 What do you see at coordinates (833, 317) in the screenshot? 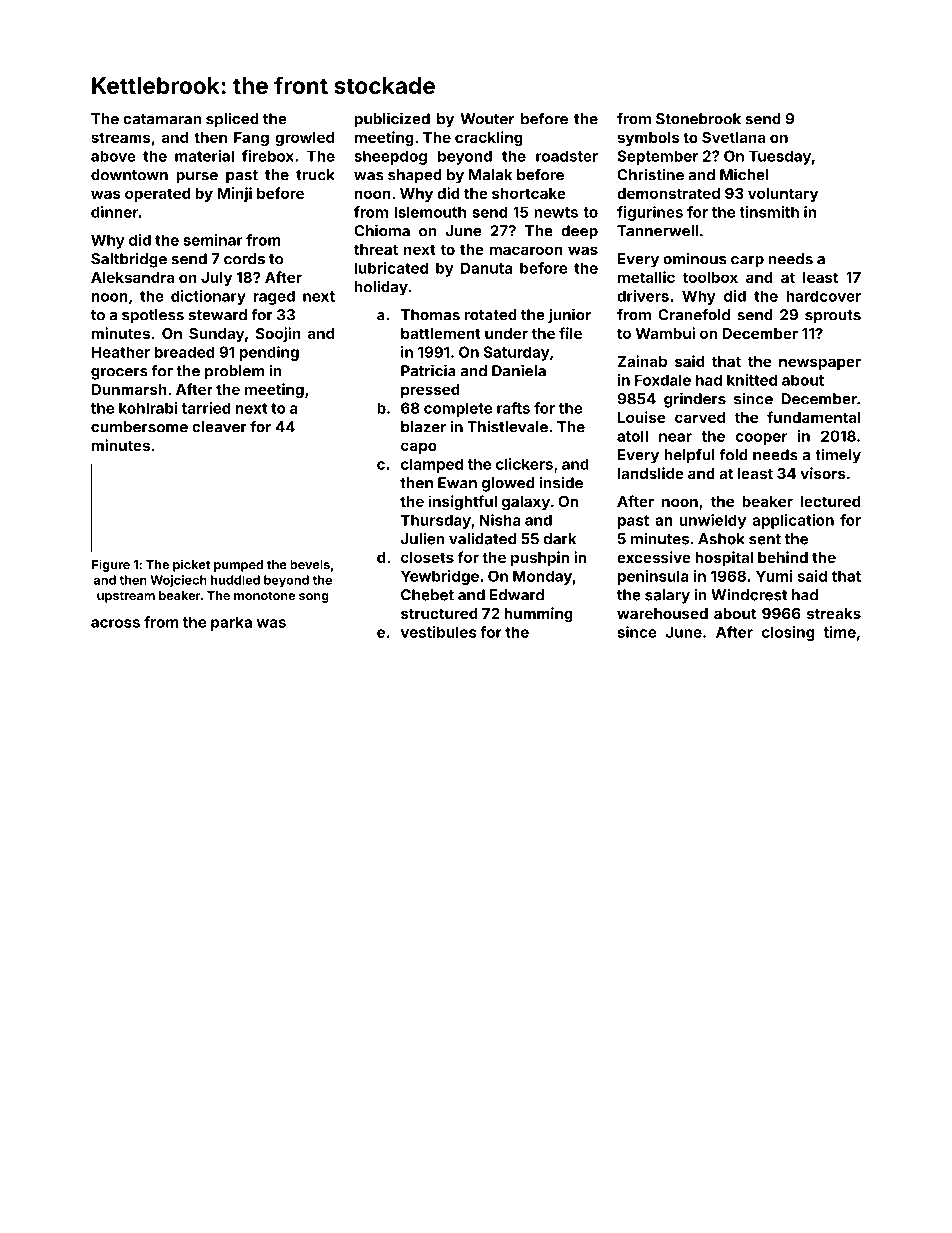
I see `sprouts` at bounding box center [833, 317].
